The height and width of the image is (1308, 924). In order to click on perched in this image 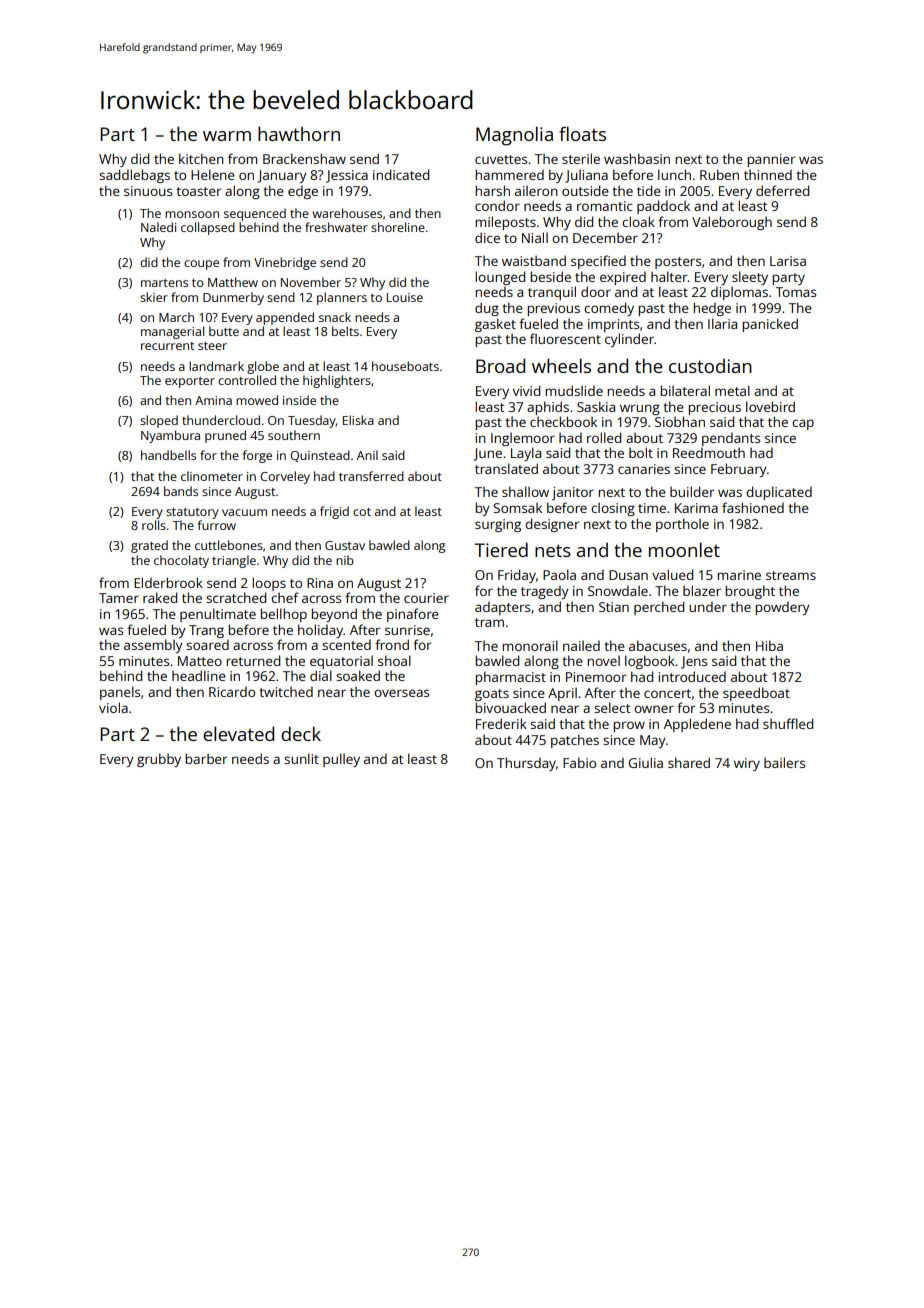, I will do `click(659, 608)`.
